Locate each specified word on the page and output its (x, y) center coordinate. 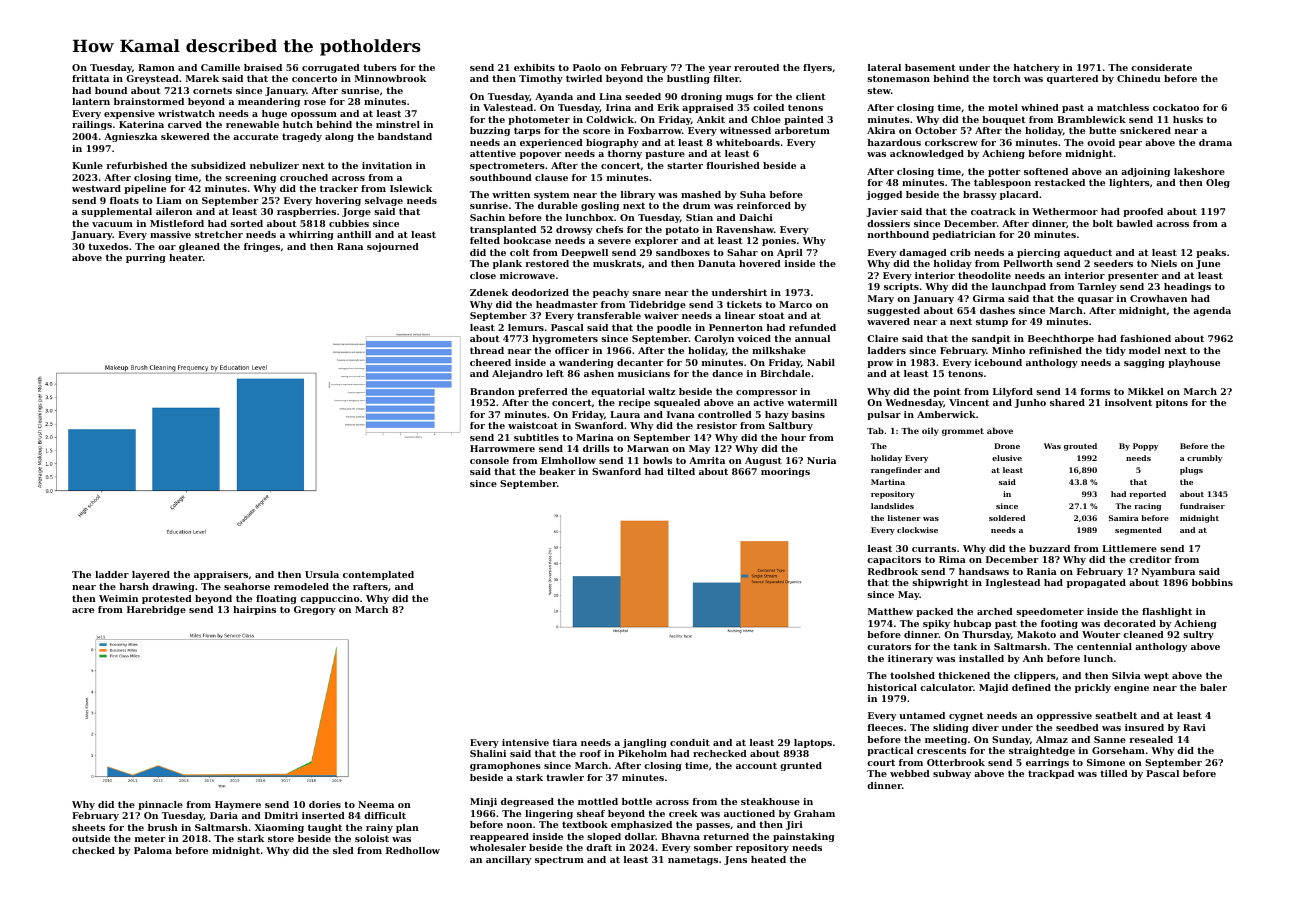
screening (250, 178)
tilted (681, 471)
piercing (1038, 253)
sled (343, 850)
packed (934, 612)
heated (768, 859)
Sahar (742, 252)
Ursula (322, 574)
